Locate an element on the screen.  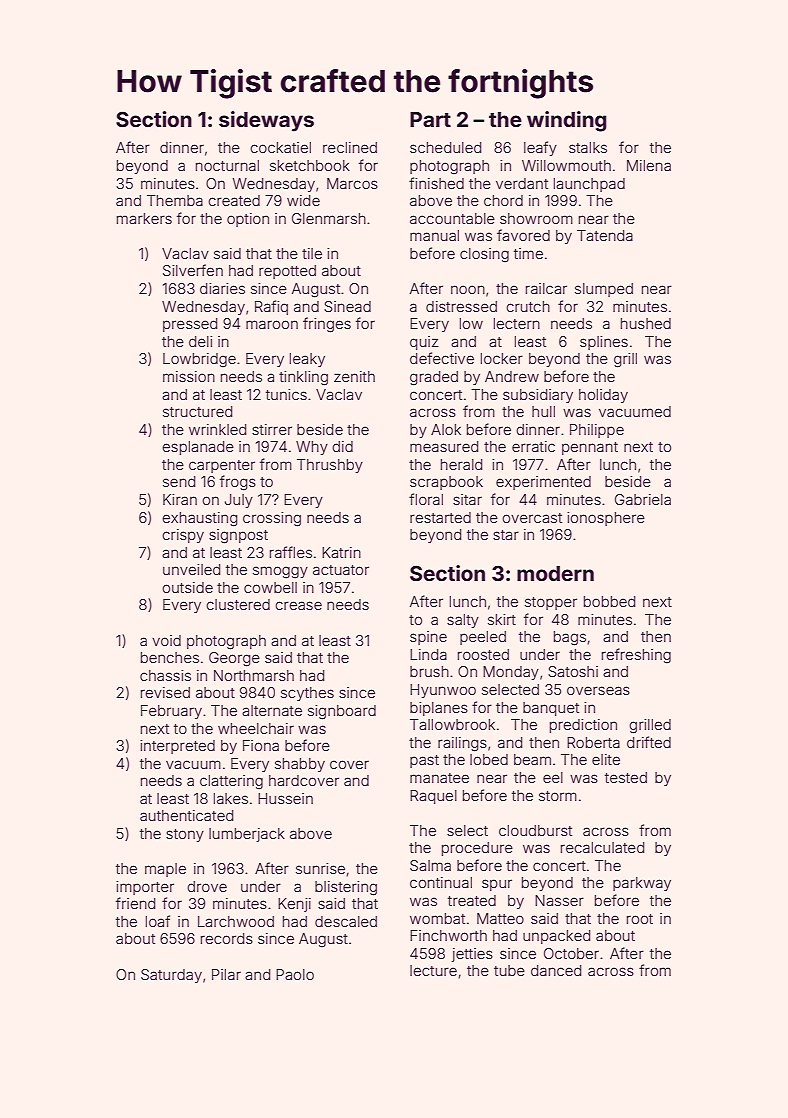
Part is located at coordinates (430, 119).
